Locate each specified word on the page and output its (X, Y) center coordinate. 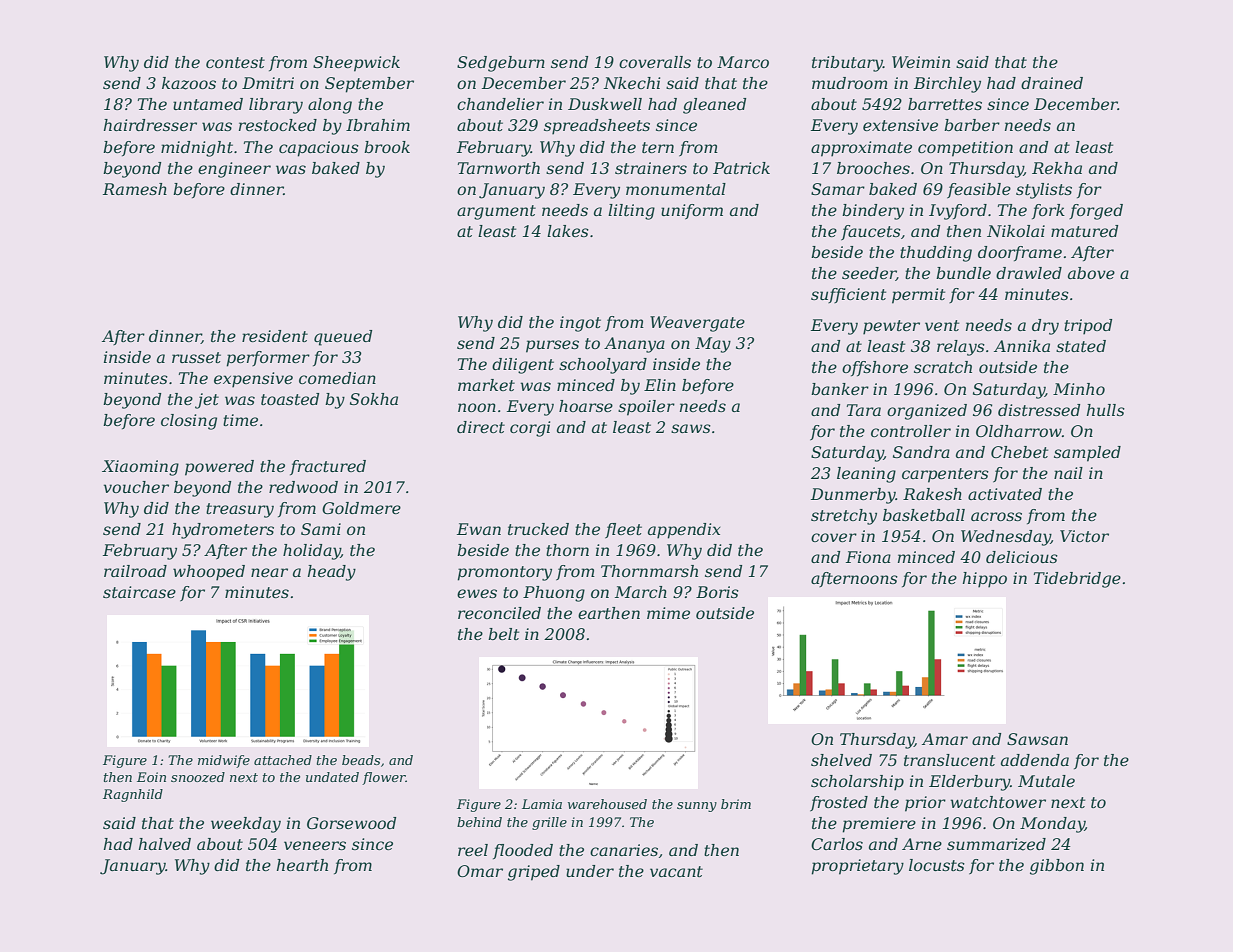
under (590, 871)
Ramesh (135, 189)
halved (165, 844)
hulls (1106, 410)
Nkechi (631, 83)
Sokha (374, 399)
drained (1052, 83)
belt (503, 634)
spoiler (646, 408)
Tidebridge (1077, 580)
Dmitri (268, 83)
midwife (224, 761)
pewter (891, 327)
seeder (869, 274)
